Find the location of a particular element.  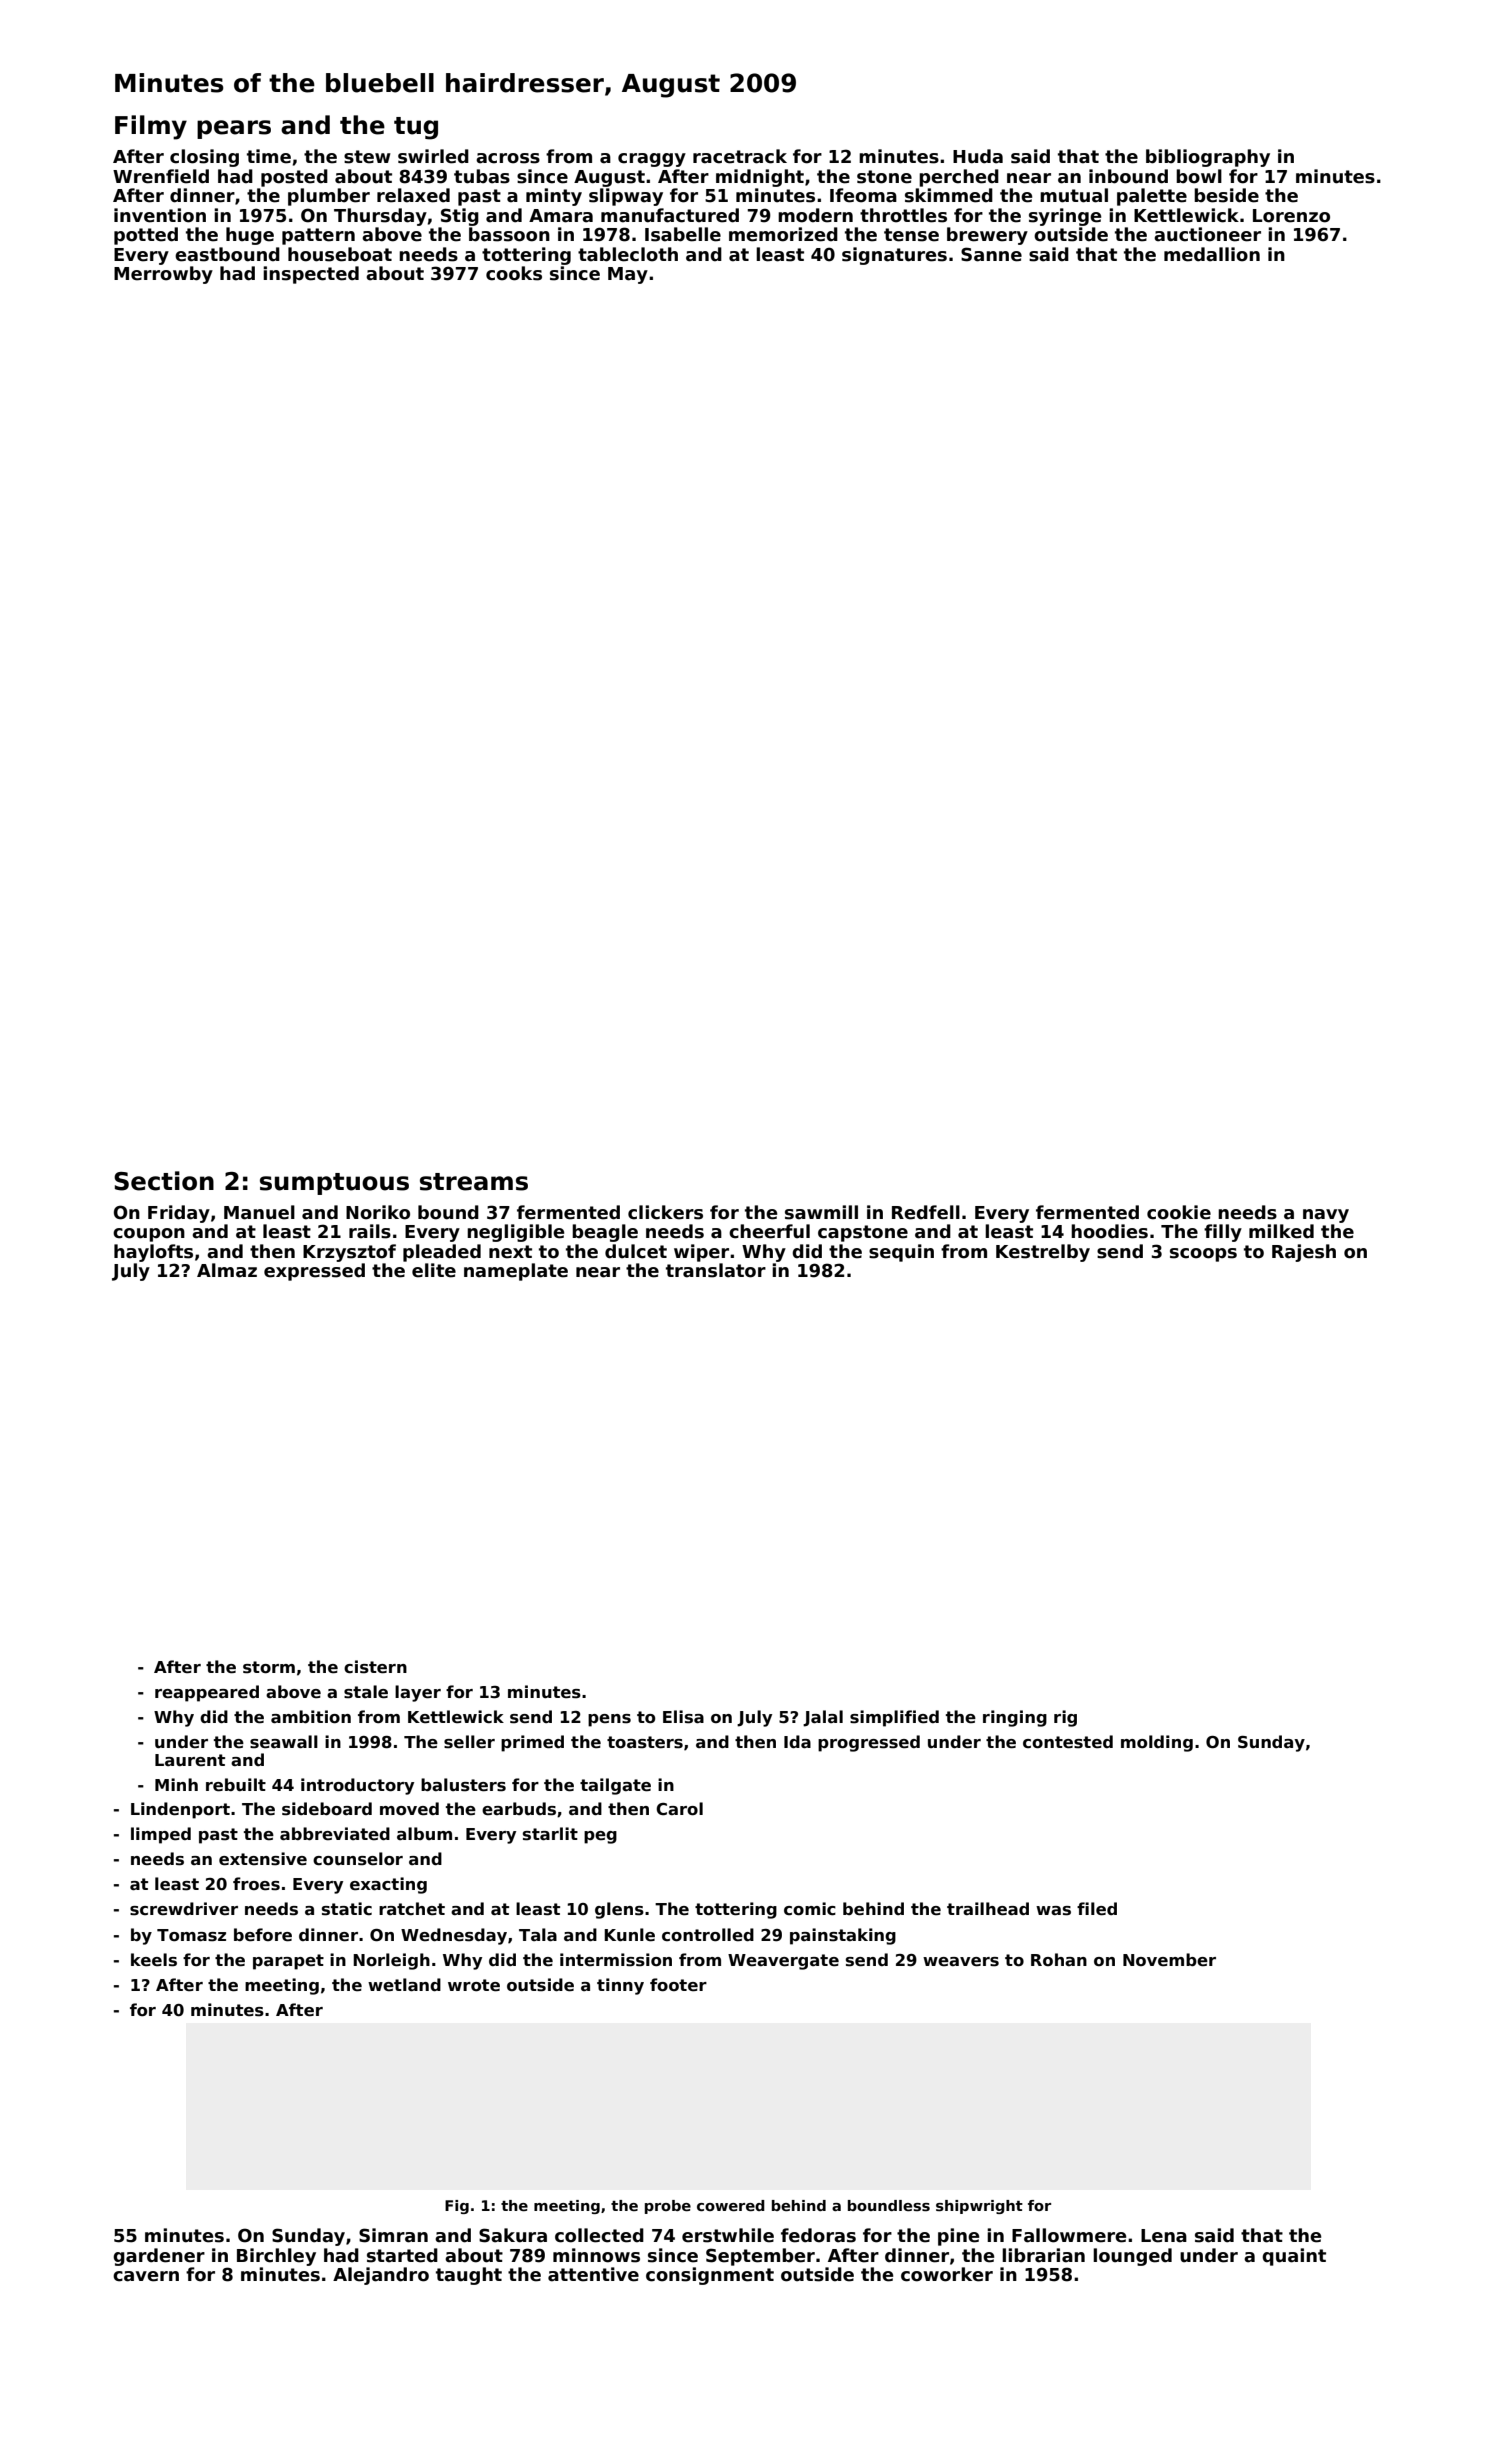

cavern is located at coordinates (146, 2276).
